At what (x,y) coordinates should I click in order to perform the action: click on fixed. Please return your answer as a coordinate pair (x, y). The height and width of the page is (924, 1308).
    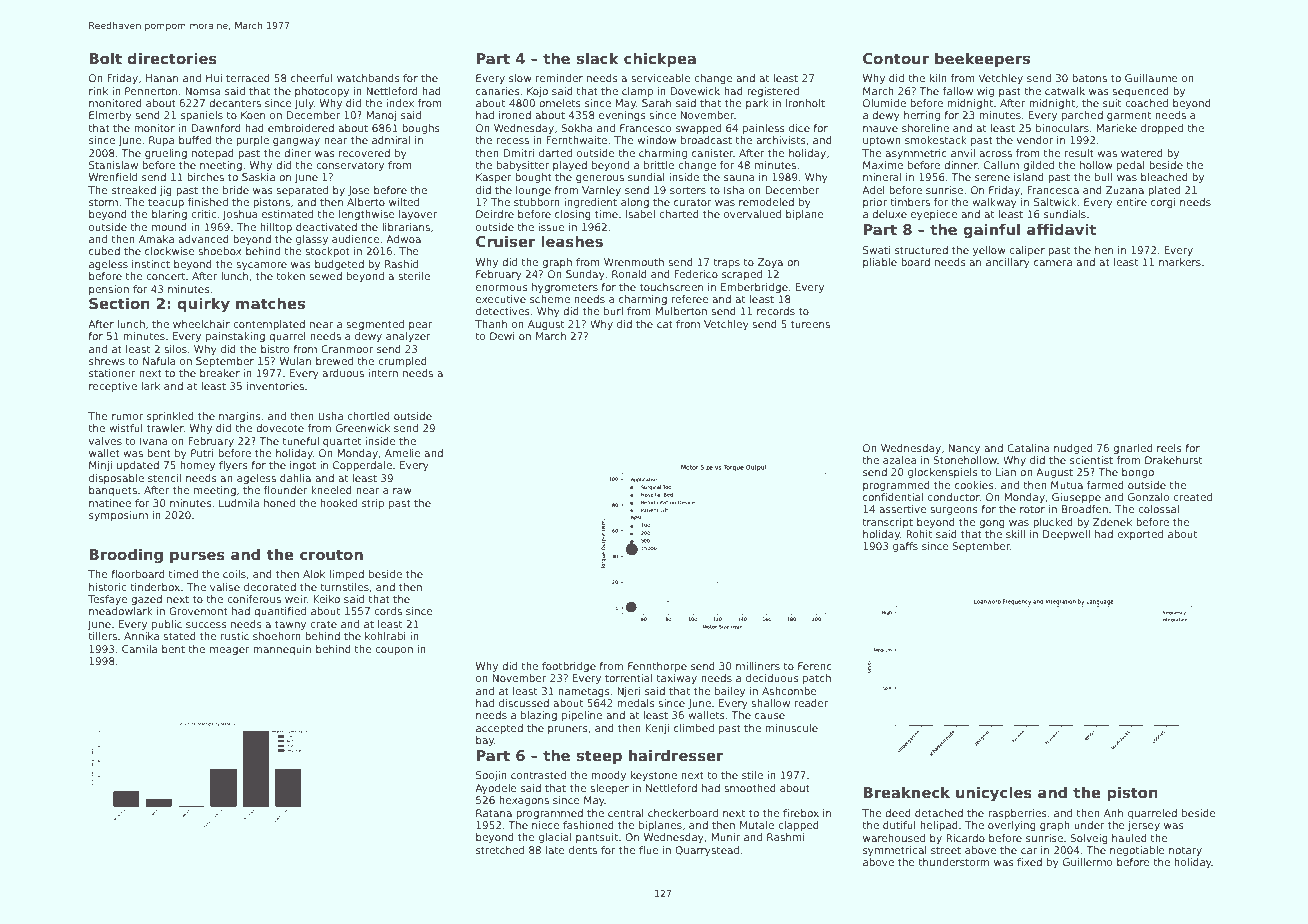
    Looking at the image, I should click on (1029, 862).
